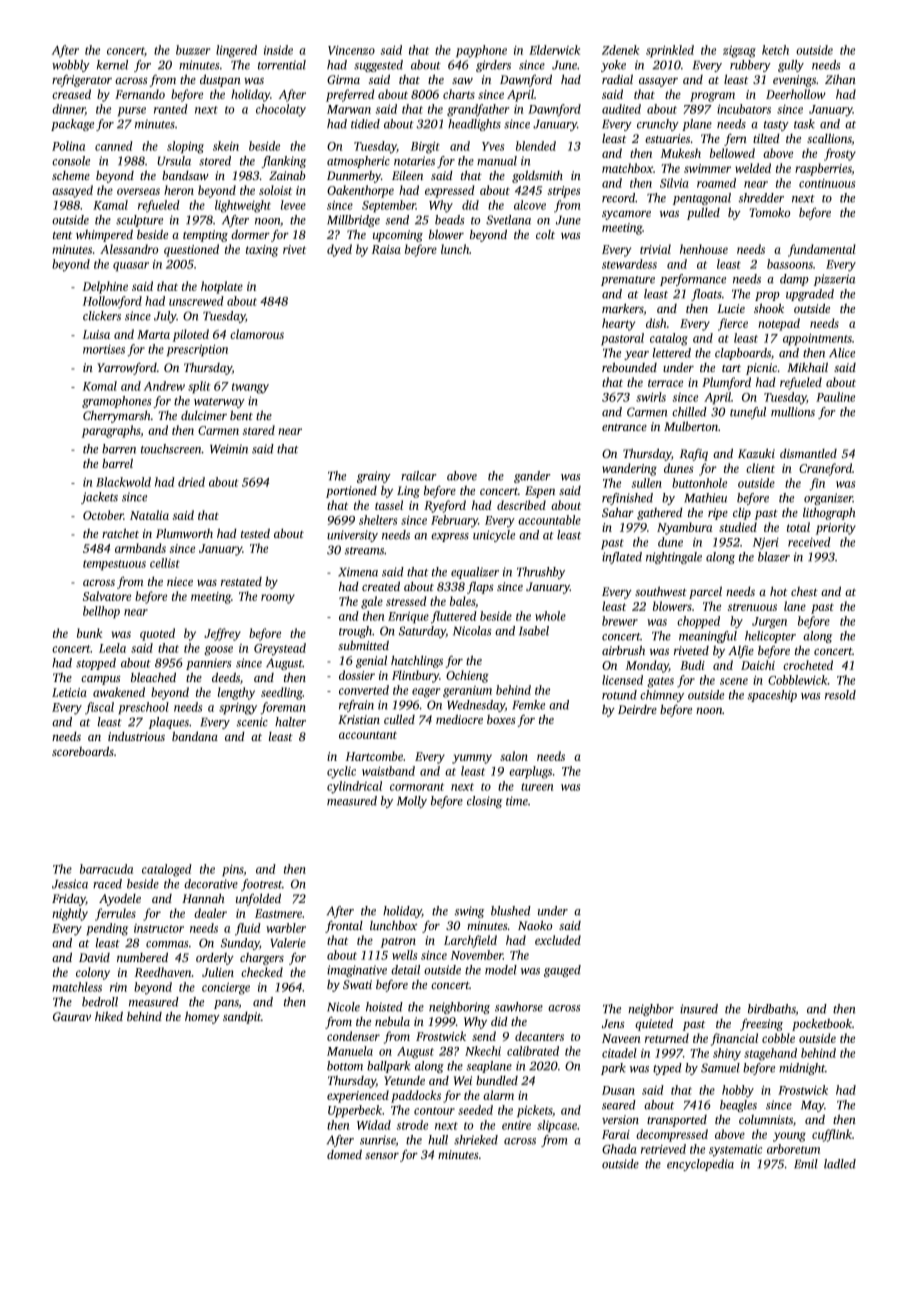 The height and width of the page is (1316, 908). I want to click on quoted, so click(157, 634).
